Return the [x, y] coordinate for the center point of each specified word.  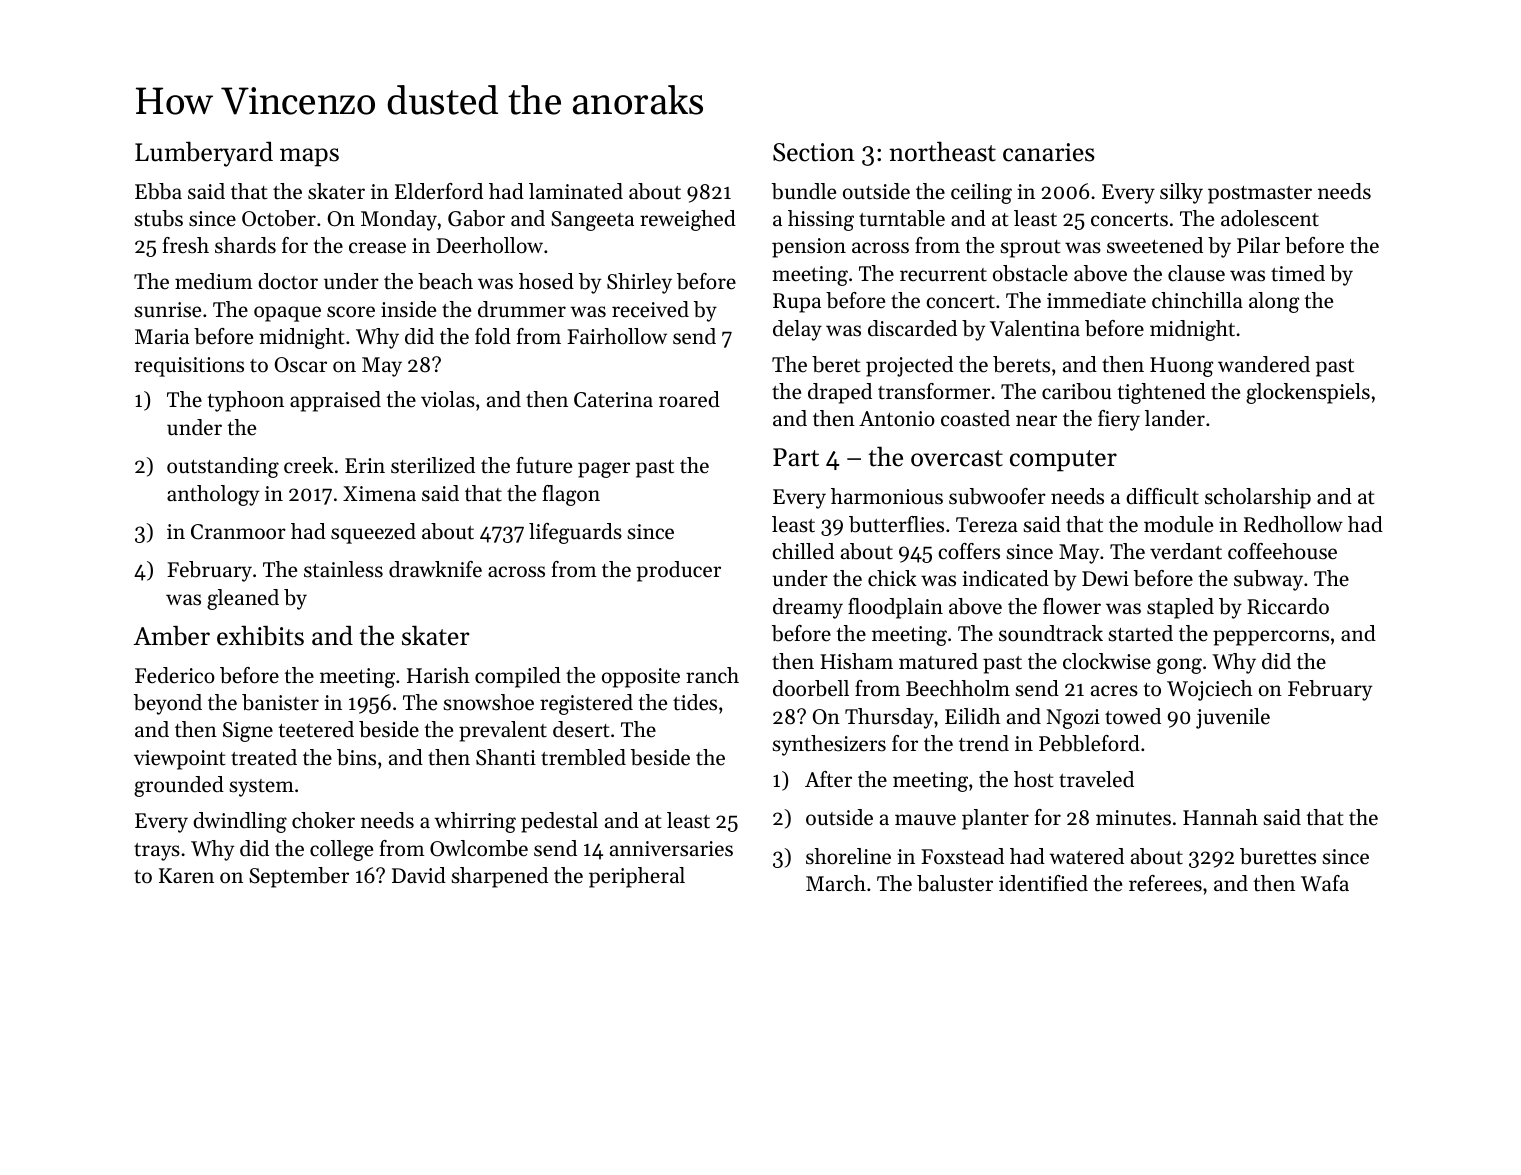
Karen [186, 876]
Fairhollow [617, 336]
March [836, 883]
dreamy [808, 608]
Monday [399, 220]
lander [1175, 418]
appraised [335, 401]
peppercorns [1271, 638]
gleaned [243, 599]
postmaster [1260, 195]
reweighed [688, 220]
